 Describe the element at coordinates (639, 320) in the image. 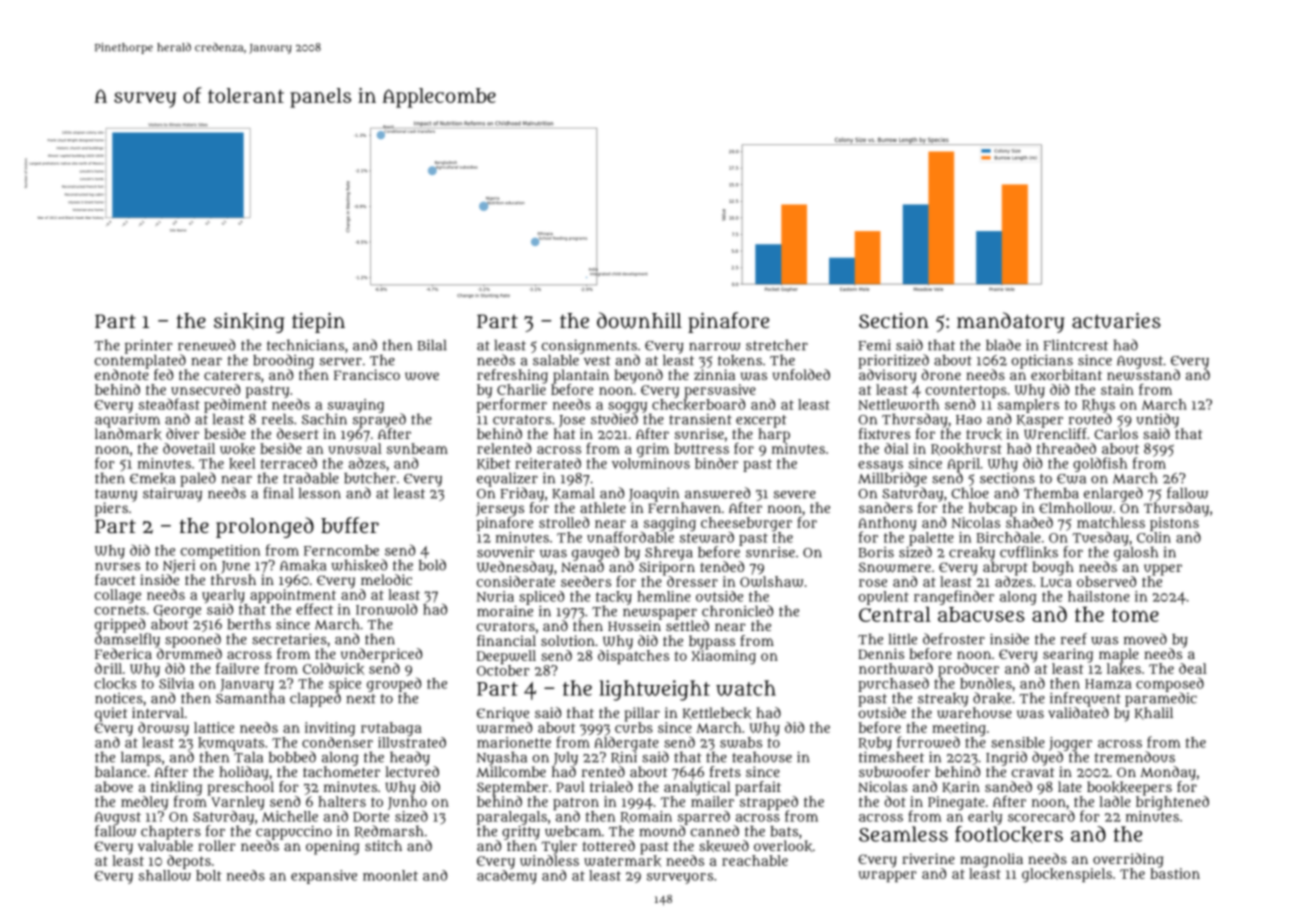

I see `downhill` at that location.
